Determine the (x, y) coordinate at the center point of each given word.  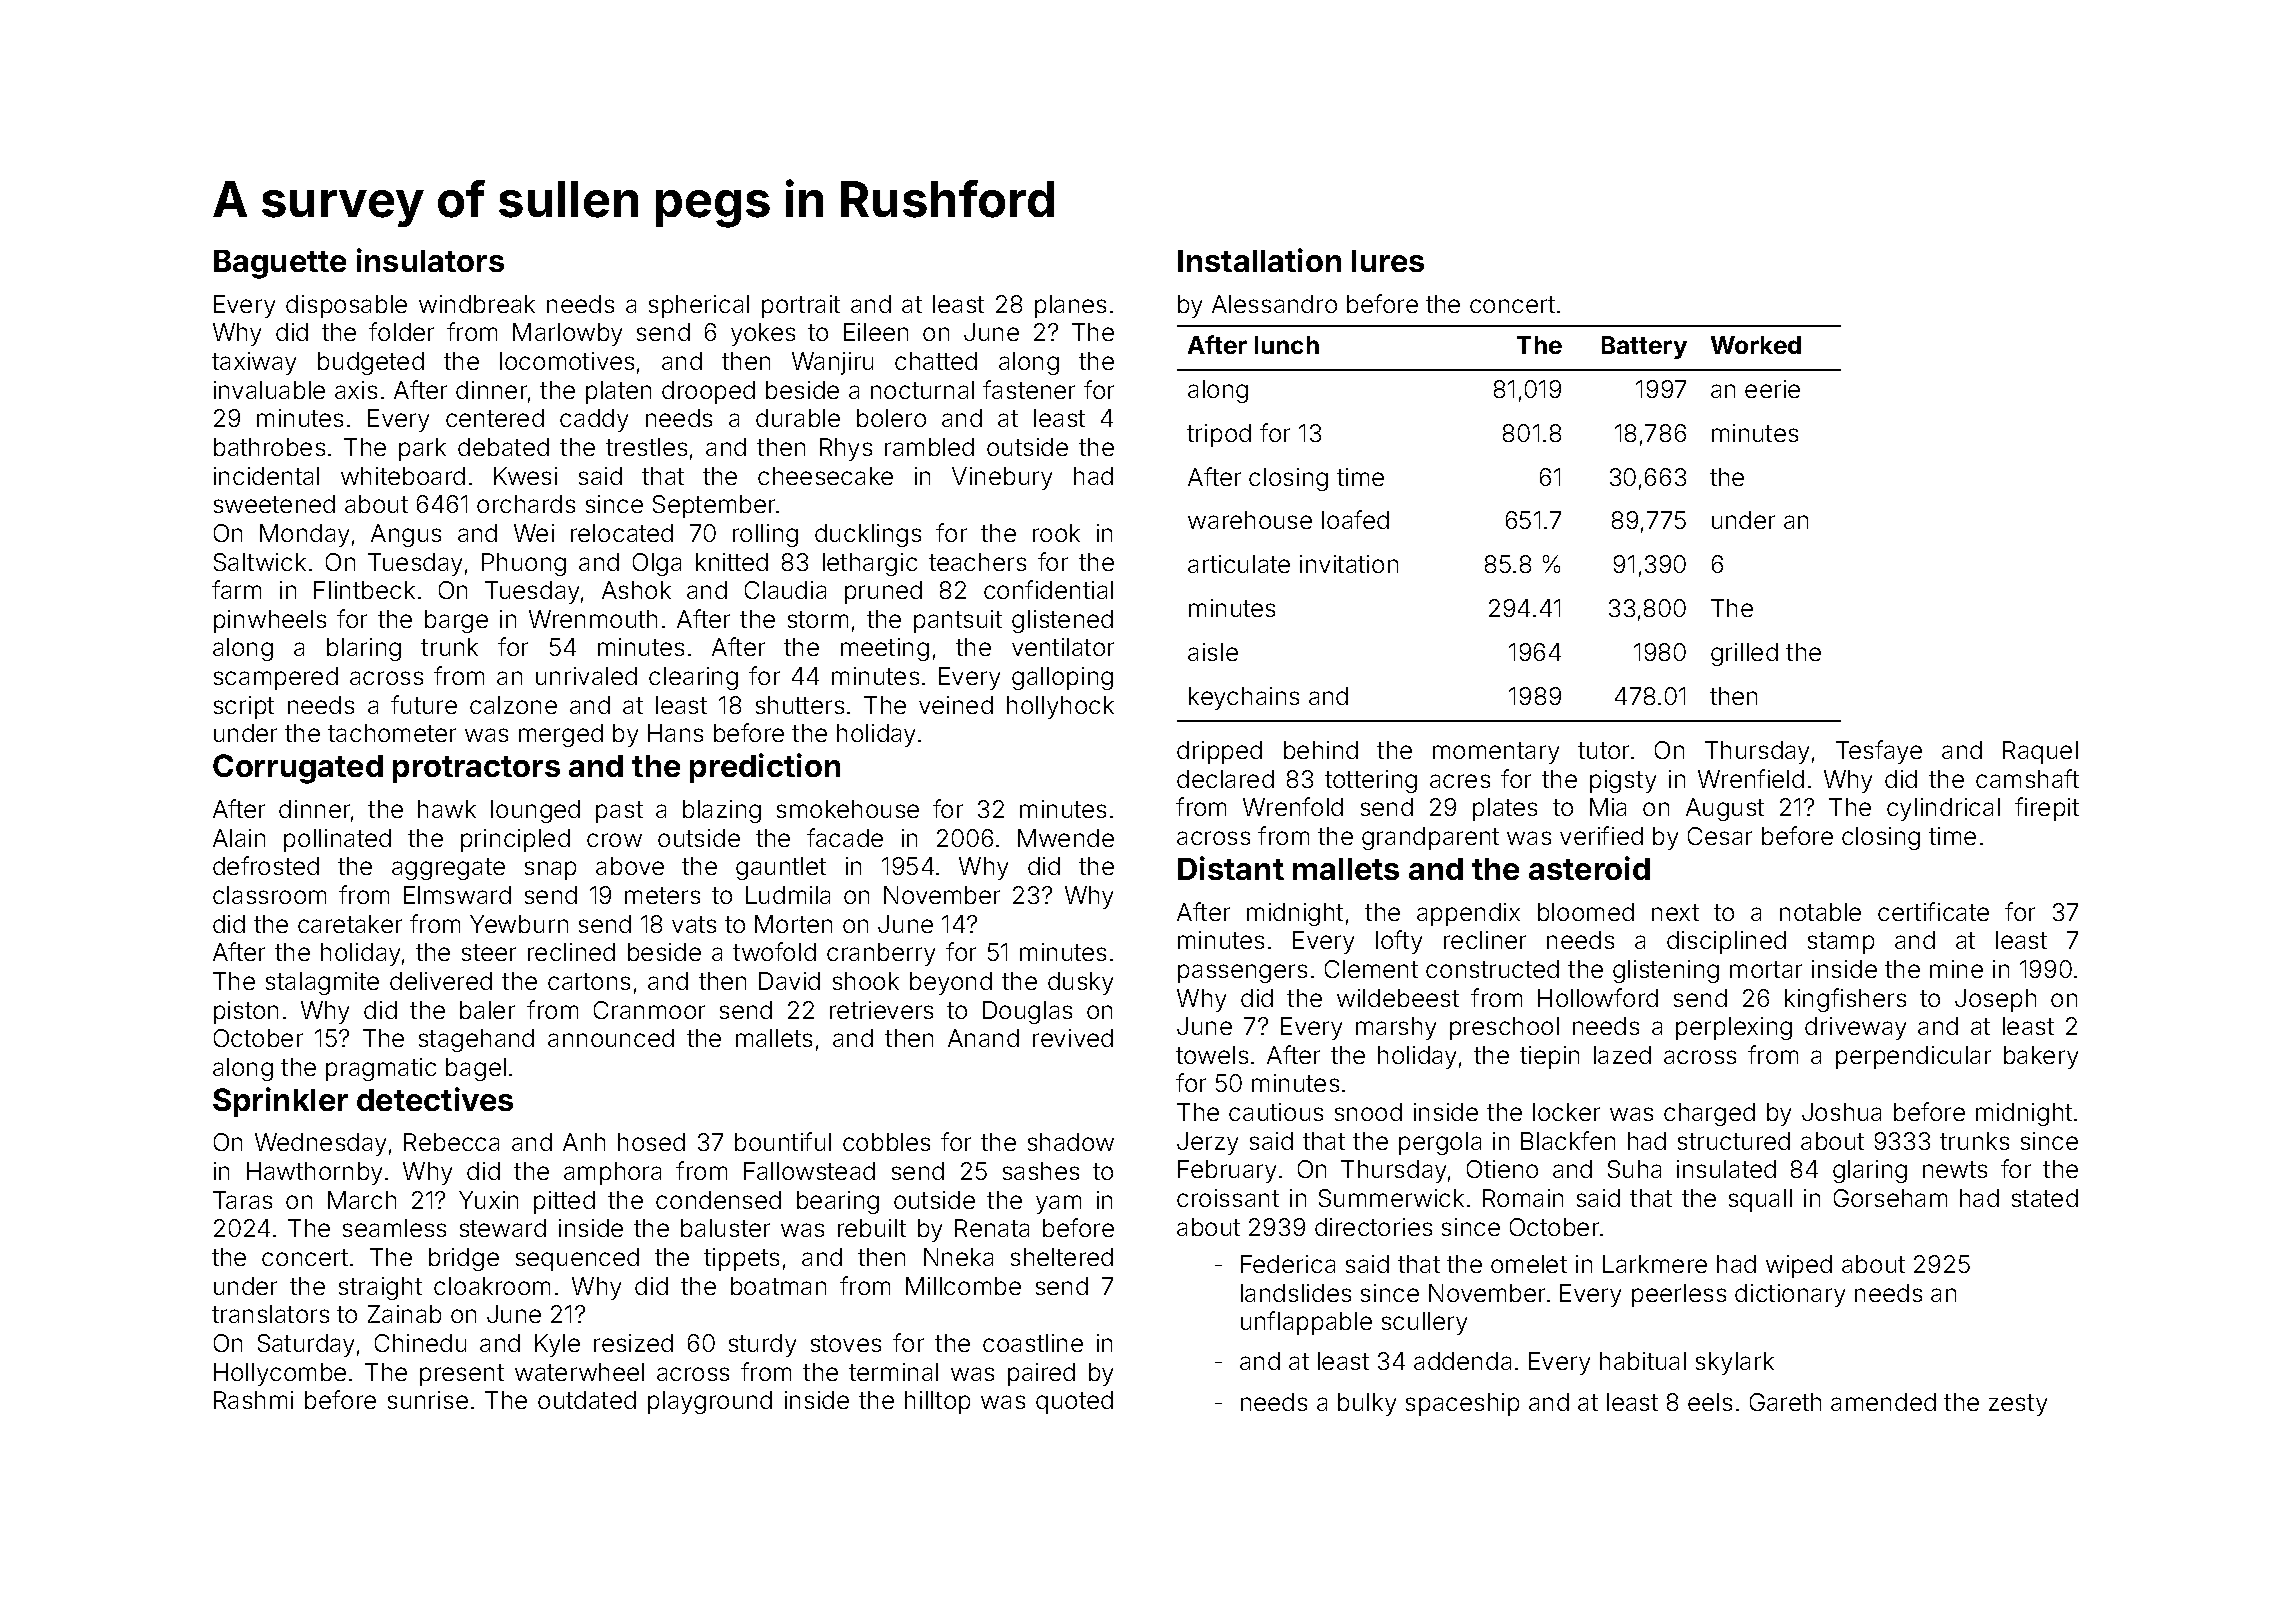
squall (1760, 1200)
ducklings (868, 535)
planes (1070, 306)
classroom (269, 895)
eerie (1772, 389)
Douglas (1027, 1012)
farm (236, 589)
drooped (708, 392)
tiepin (1549, 1057)
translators (270, 1314)
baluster (725, 1228)
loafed (1355, 519)
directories (1373, 1227)
